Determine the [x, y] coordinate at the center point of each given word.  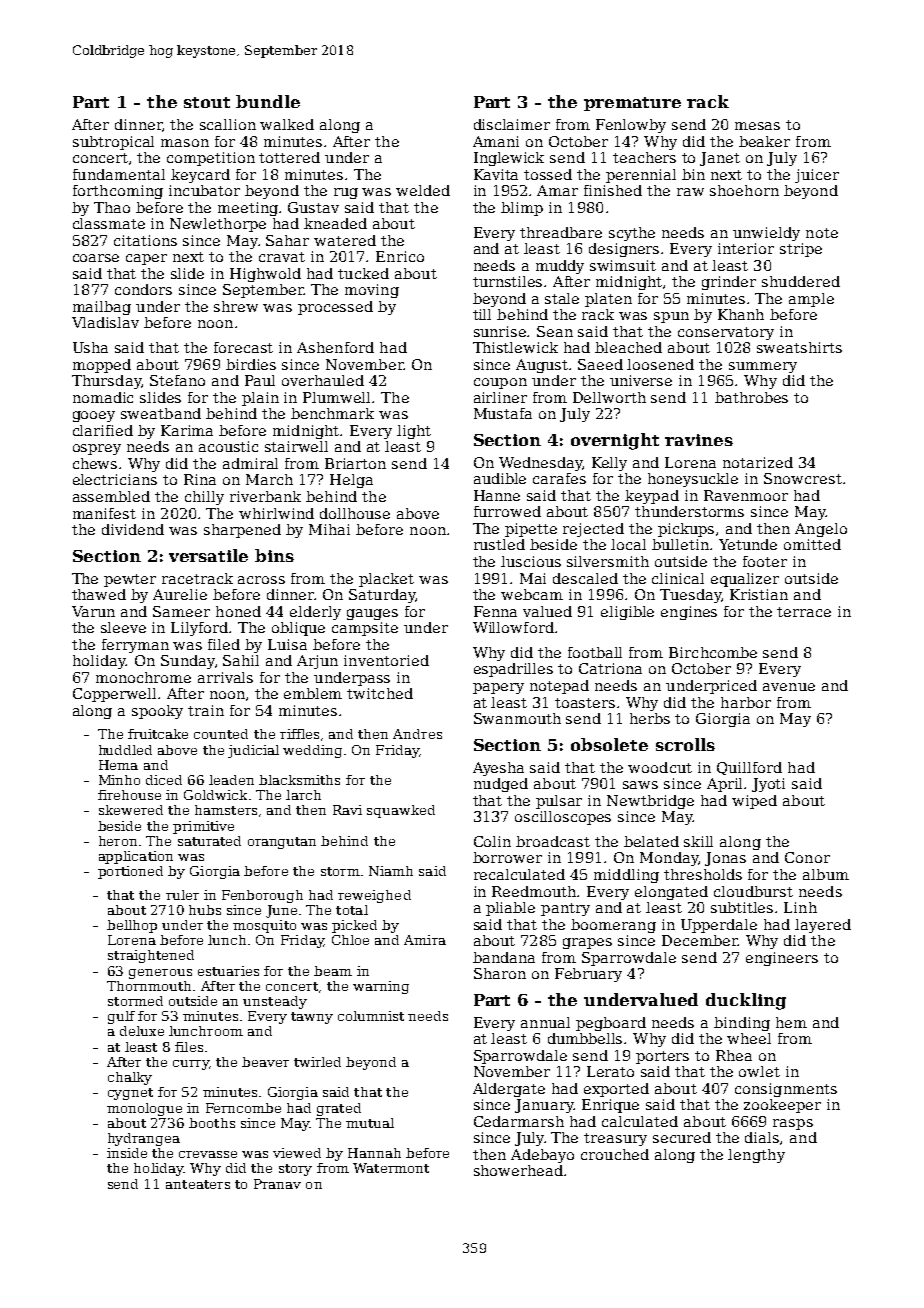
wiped [754, 802]
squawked [401, 811]
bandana [504, 957]
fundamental [119, 174]
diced [164, 780]
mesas [757, 126]
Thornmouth [149, 986]
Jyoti [768, 785]
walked [287, 124]
